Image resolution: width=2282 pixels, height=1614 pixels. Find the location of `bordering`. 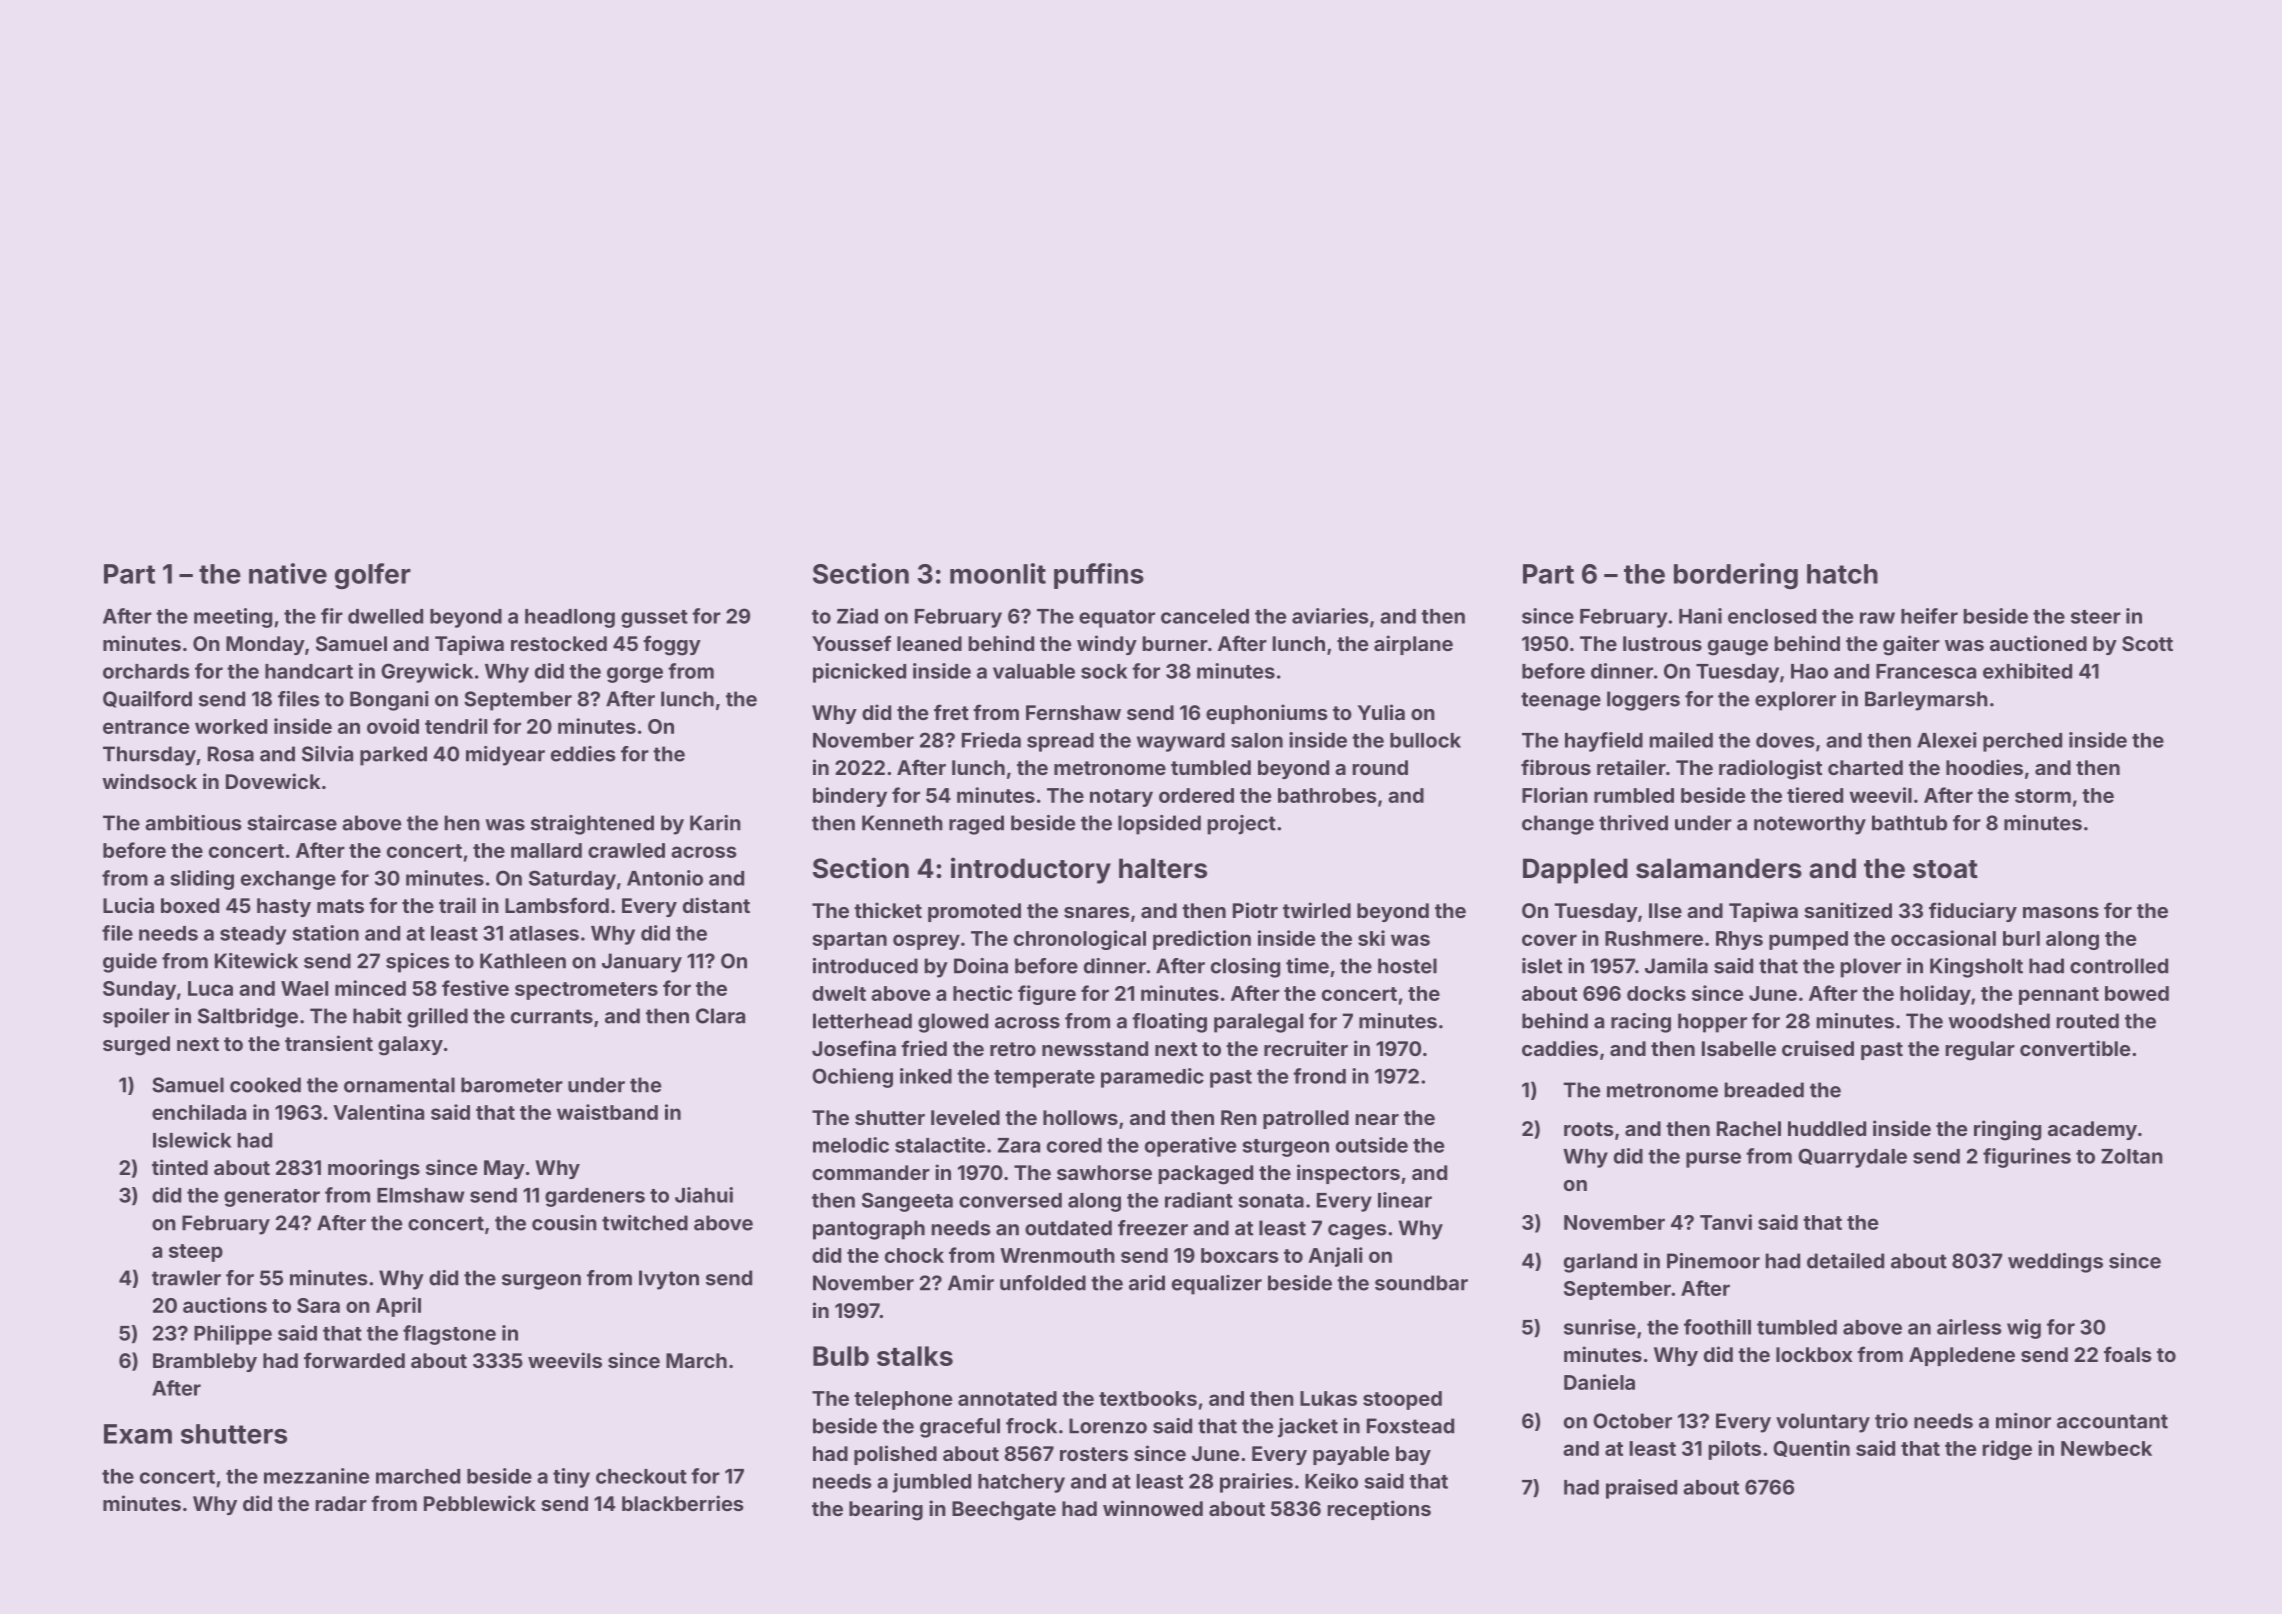

bordering is located at coordinates (1736, 576).
